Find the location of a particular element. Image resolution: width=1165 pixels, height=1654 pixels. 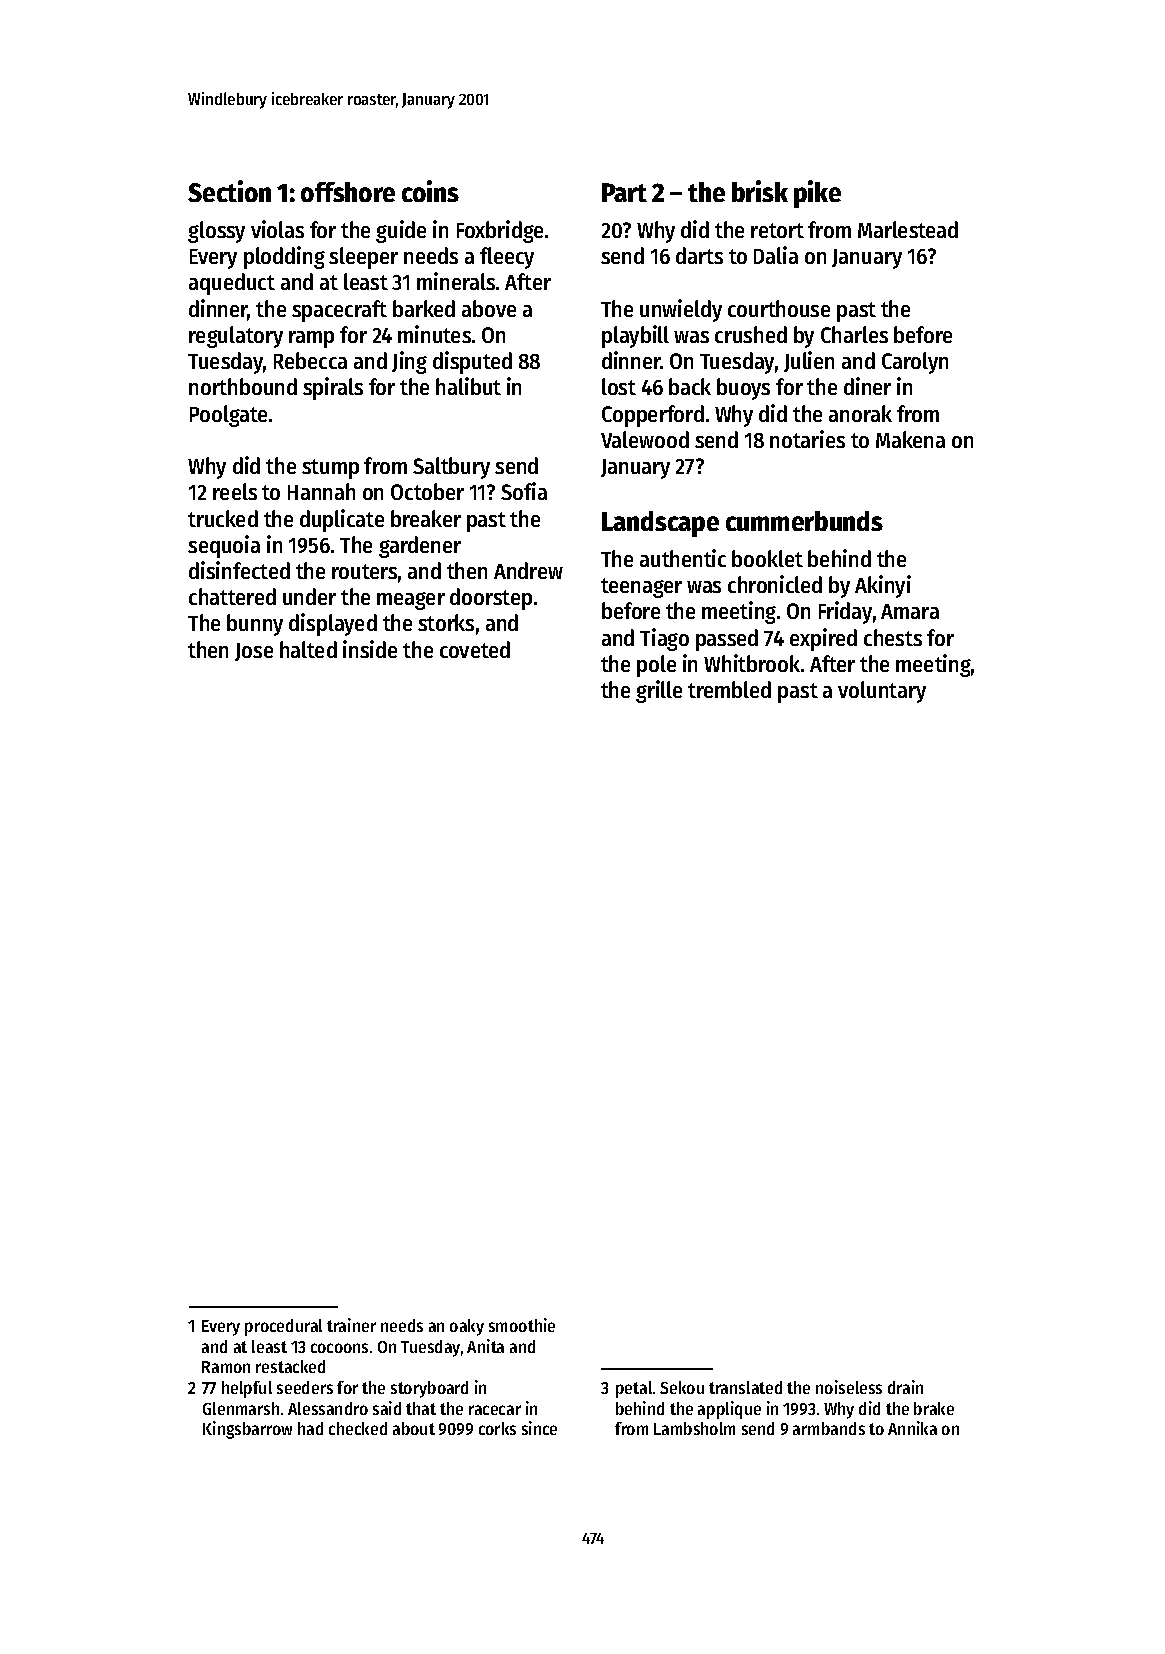

trainer is located at coordinates (351, 1325).
